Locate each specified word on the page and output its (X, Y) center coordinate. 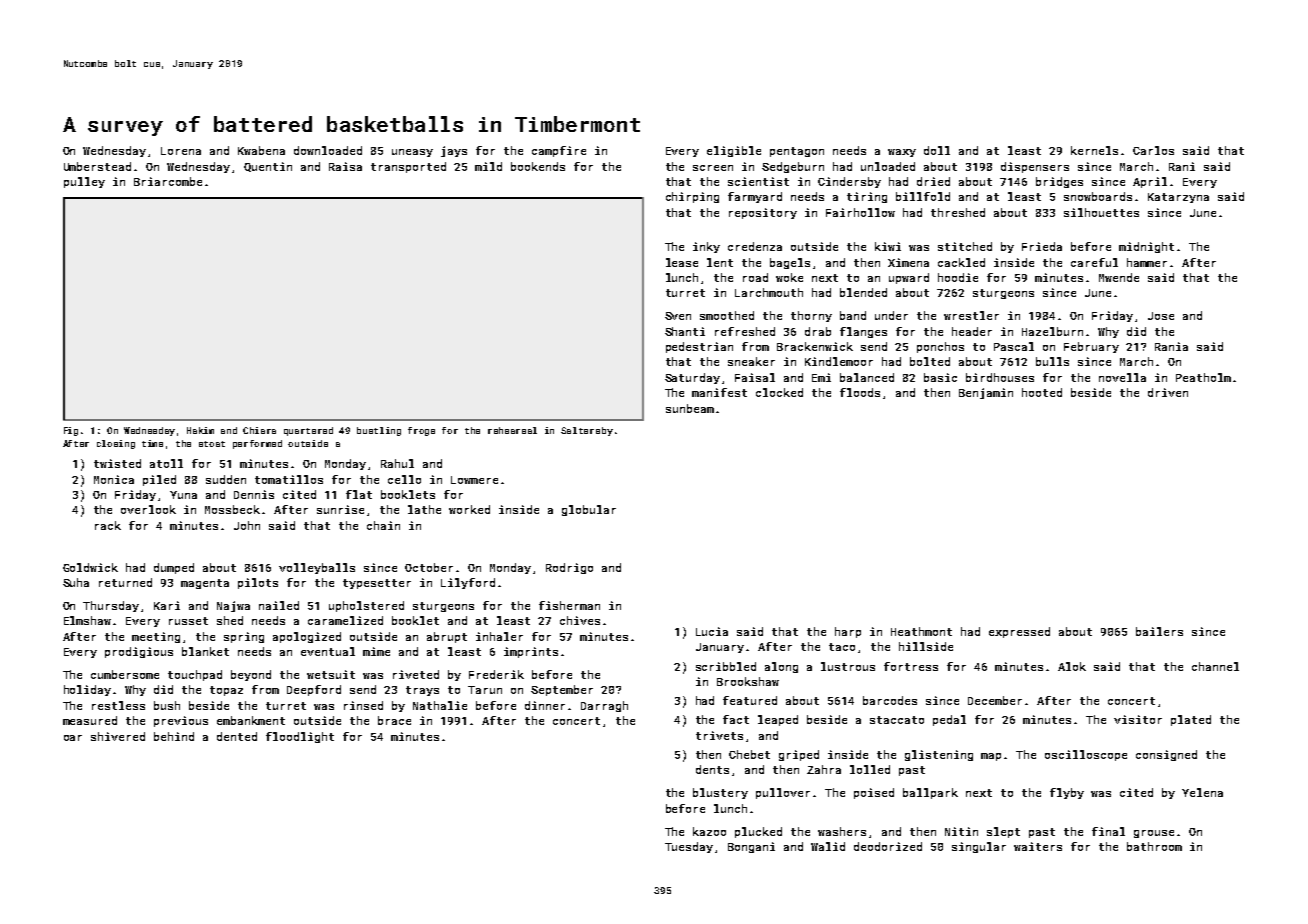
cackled (961, 262)
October (429, 567)
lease (682, 262)
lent (720, 262)
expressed (1019, 632)
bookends (538, 166)
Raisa (345, 166)
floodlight (300, 737)
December (995, 700)
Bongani (751, 847)
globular (589, 510)
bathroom (1154, 846)
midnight (1146, 247)
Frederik (496, 674)
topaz (226, 691)
